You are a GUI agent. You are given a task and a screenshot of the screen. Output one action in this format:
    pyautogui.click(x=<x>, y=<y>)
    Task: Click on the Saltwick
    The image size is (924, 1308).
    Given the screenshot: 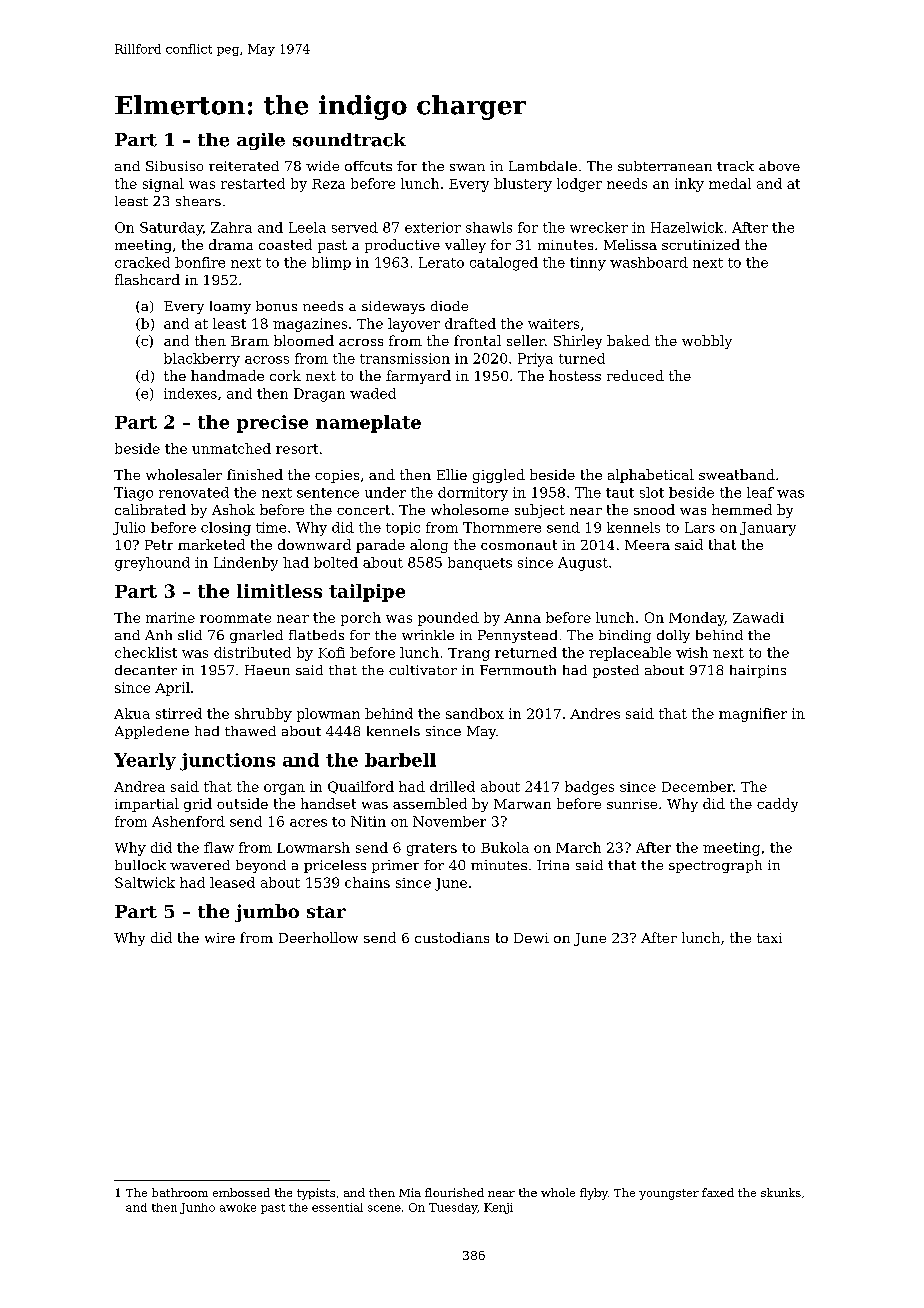 What is the action you would take?
    pyautogui.click(x=145, y=882)
